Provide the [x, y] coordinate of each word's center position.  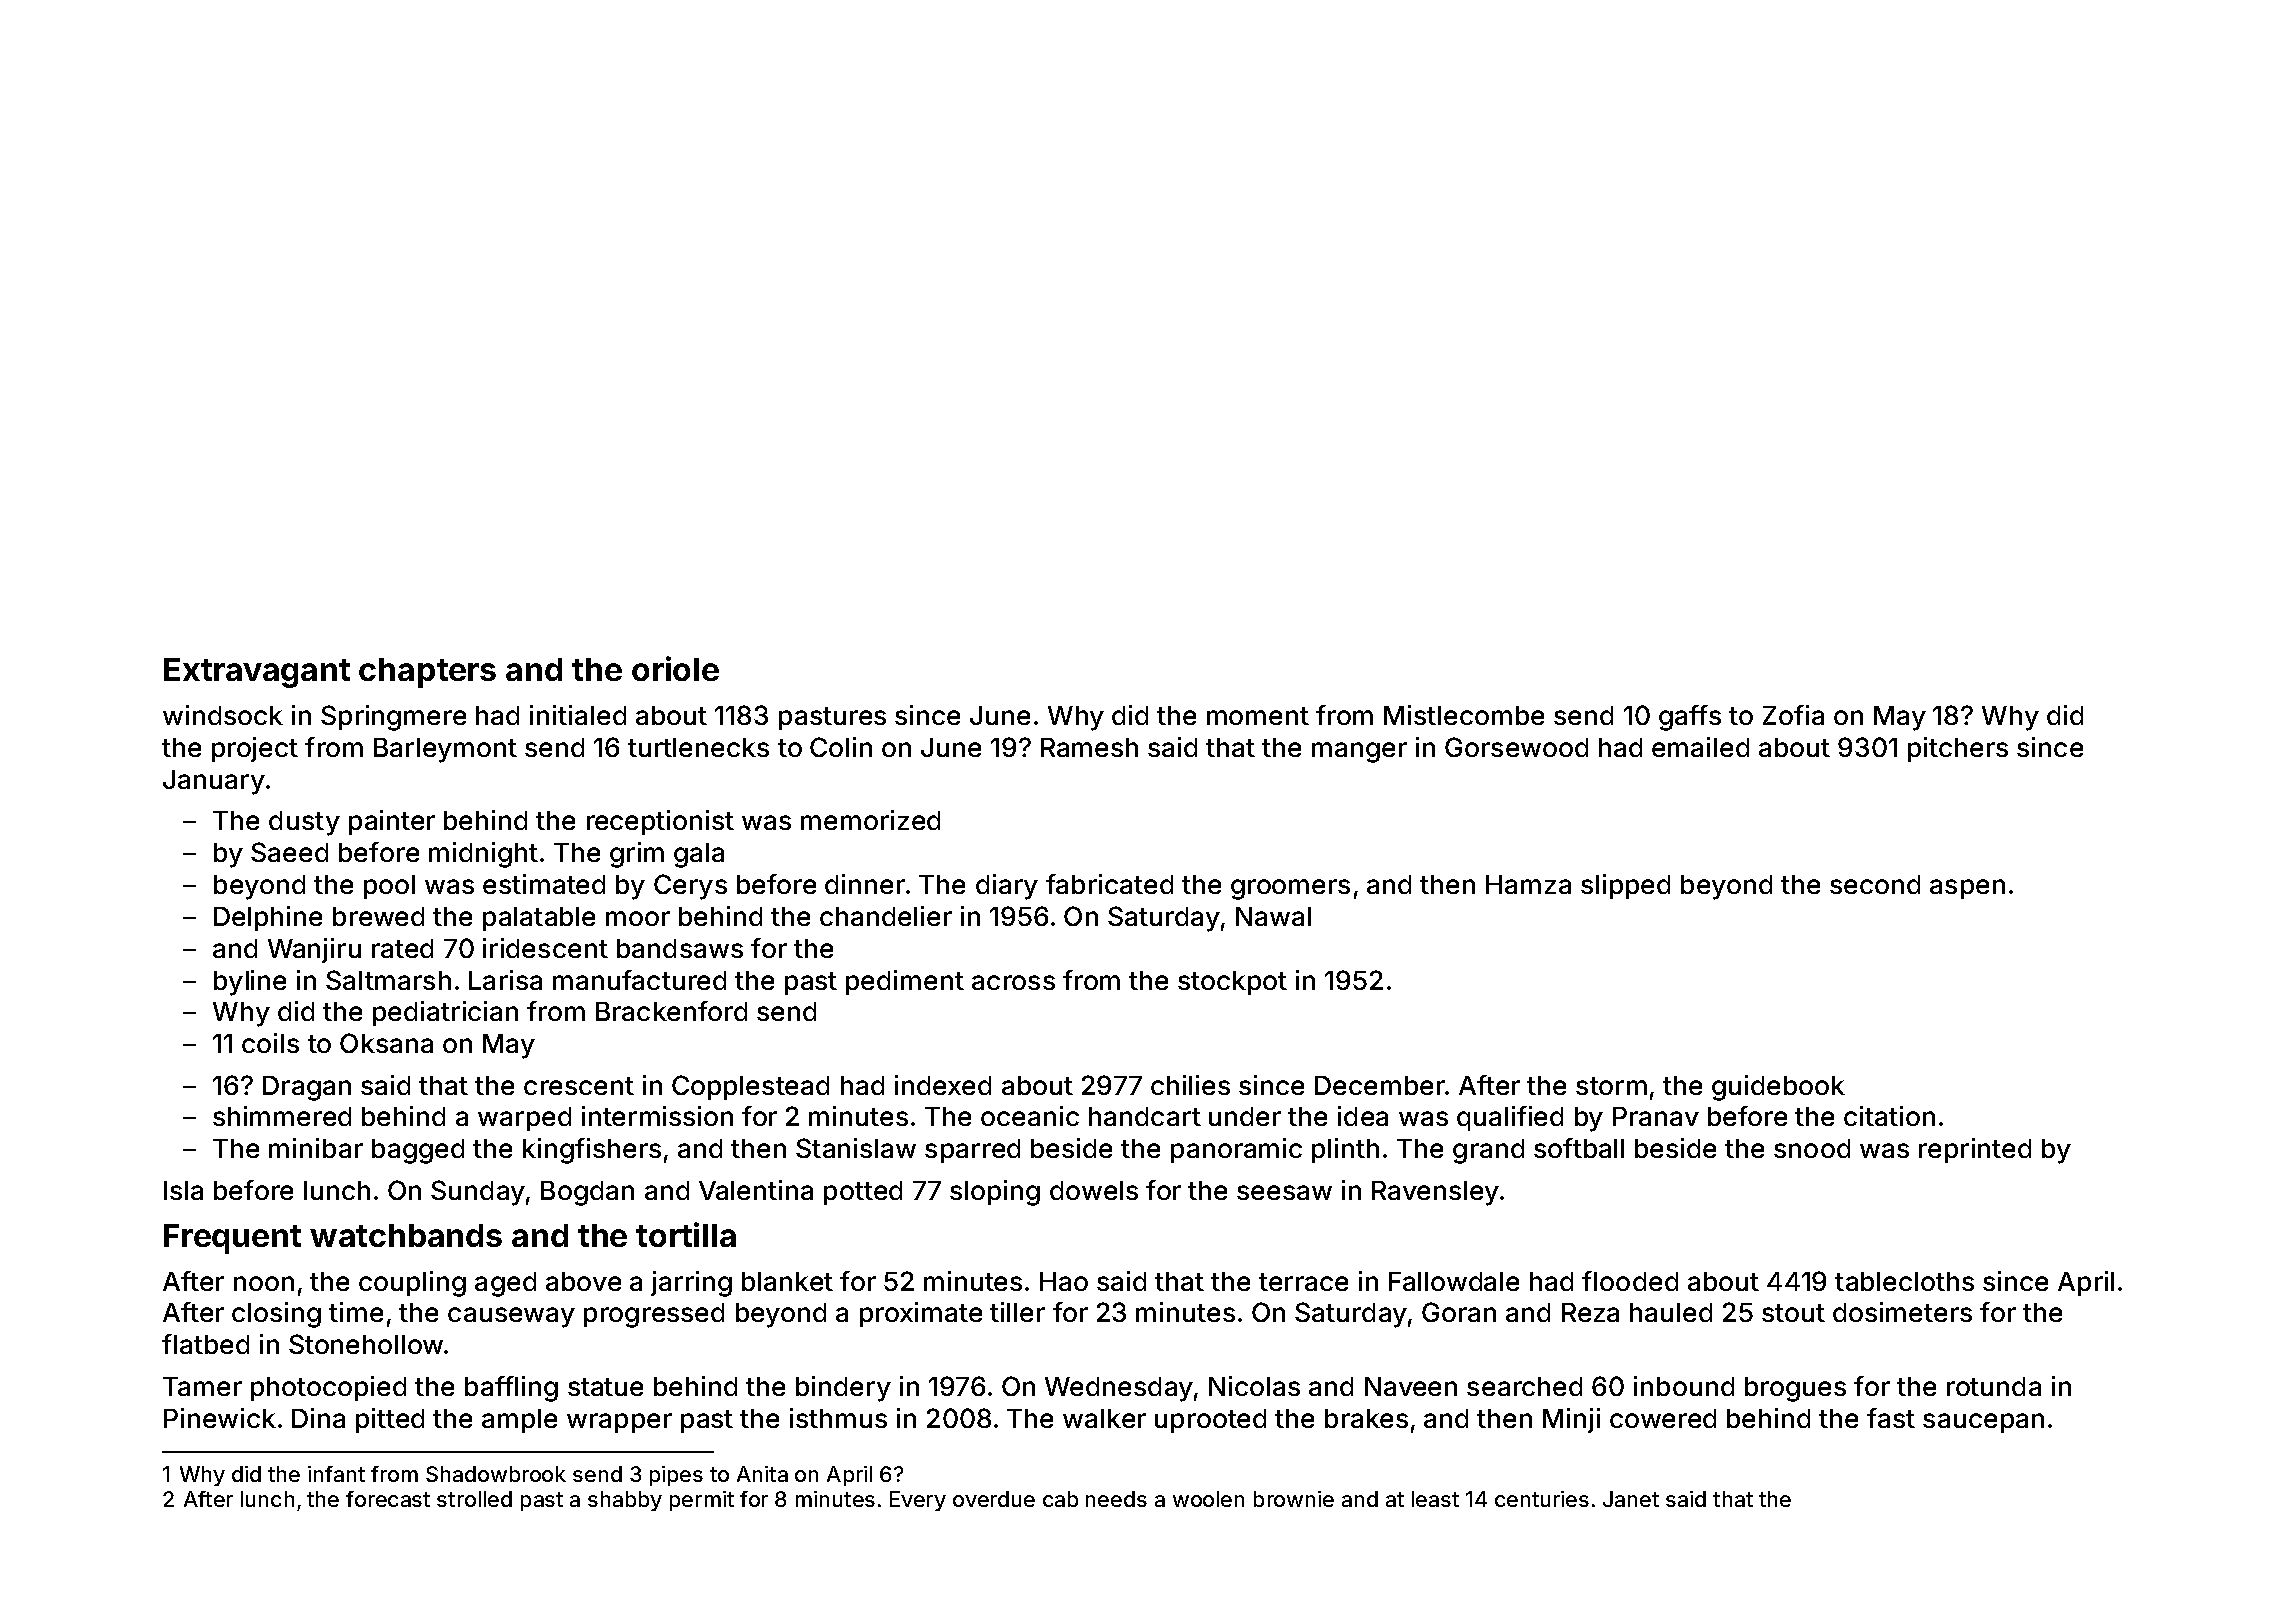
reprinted [1975, 1150]
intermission [657, 1116]
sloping [995, 1193]
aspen [1967, 889]
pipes [676, 1476]
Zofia [1793, 715]
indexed [943, 1085]
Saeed [289, 852]
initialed [578, 715]
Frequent [232, 1239]
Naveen [1411, 1386]
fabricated [1109, 884]
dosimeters [1902, 1312]
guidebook [1778, 1088]
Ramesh [1089, 747]
